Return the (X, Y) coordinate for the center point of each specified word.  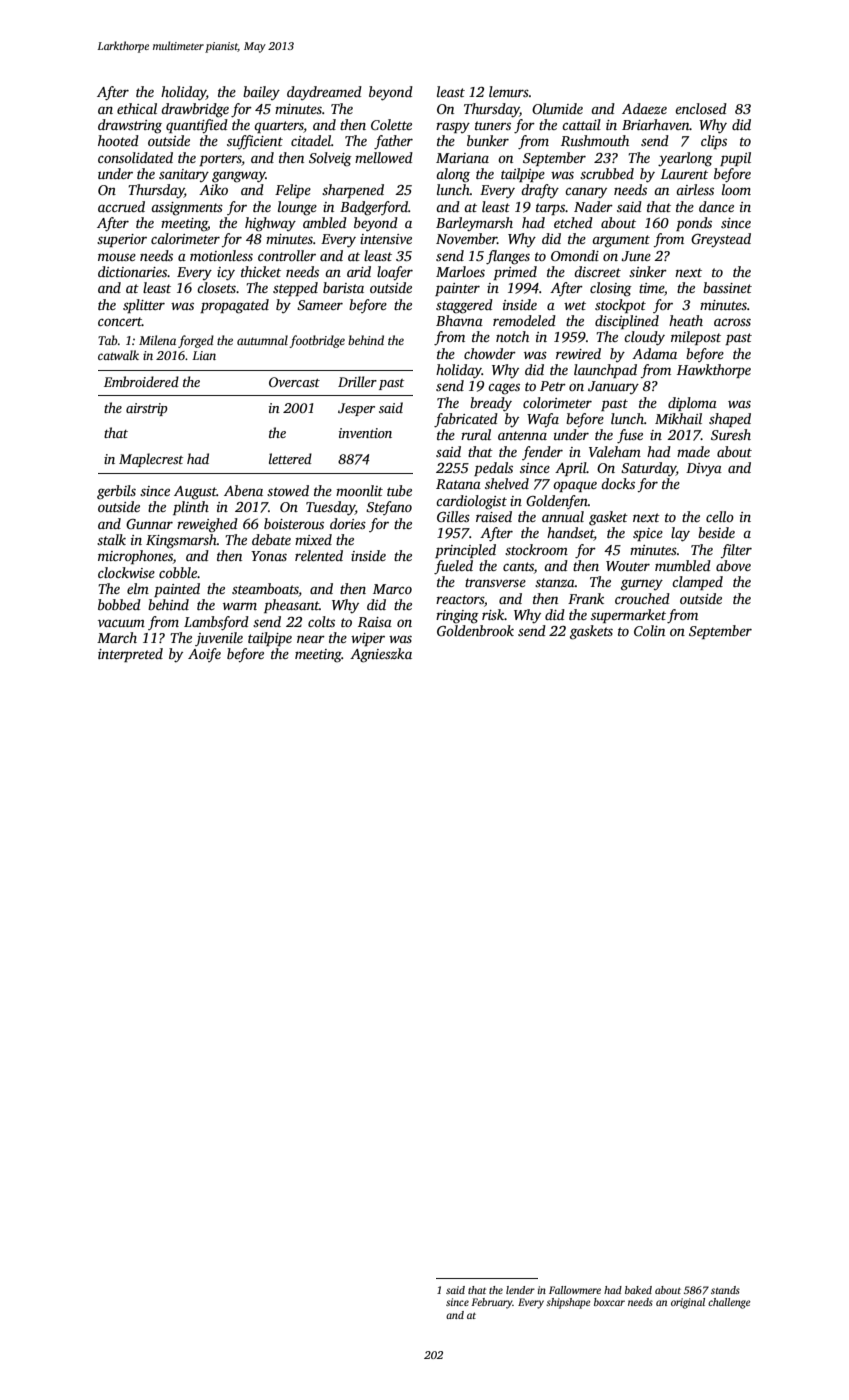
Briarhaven (656, 124)
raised (494, 516)
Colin (649, 630)
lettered (290, 458)
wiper (368, 639)
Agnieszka (381, 655)
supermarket (628, 616)
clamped (697, 583)
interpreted (130, 655)
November (466, 238)
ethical (137, 108)
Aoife (204, 655)
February (492, 1303)
